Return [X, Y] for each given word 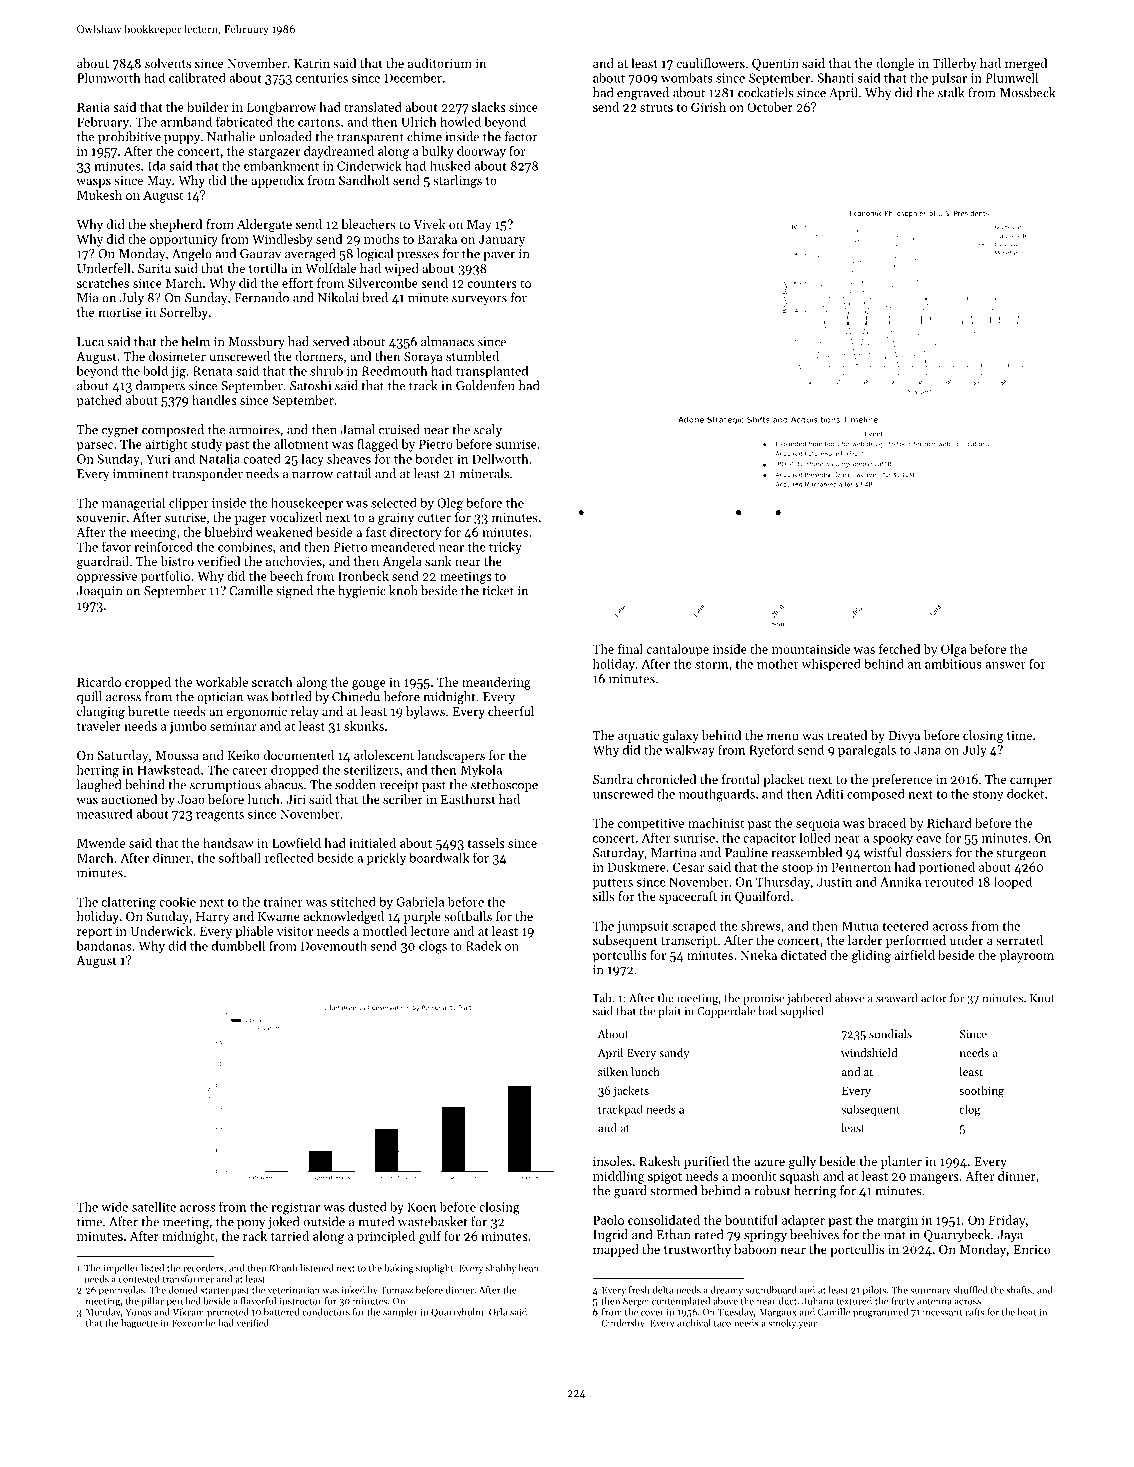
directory [416, 533]
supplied [801, 1012]
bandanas [104, 945]
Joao [191, 799]
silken [613, 1071]
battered [282, 1312]
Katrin [312, 63]
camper [1031, 782]
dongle [895, 64]
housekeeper [307, 503]
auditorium [440, 63]
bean [528, 1268]
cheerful [511, 711]
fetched [899, 649]
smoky [782, 1324]
